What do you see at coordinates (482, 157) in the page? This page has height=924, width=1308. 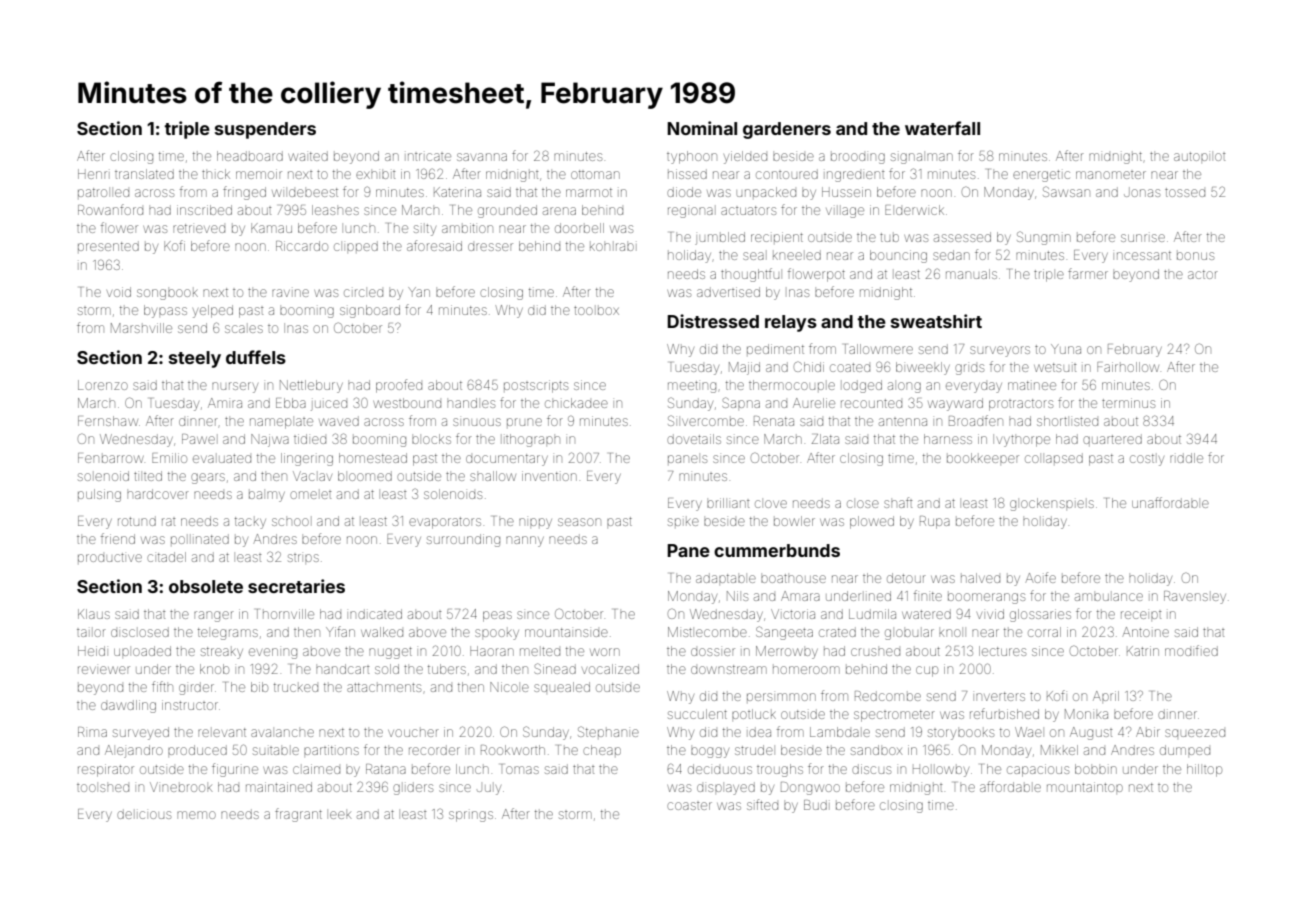 I see `savanna` at bounding box center [482, 157].
